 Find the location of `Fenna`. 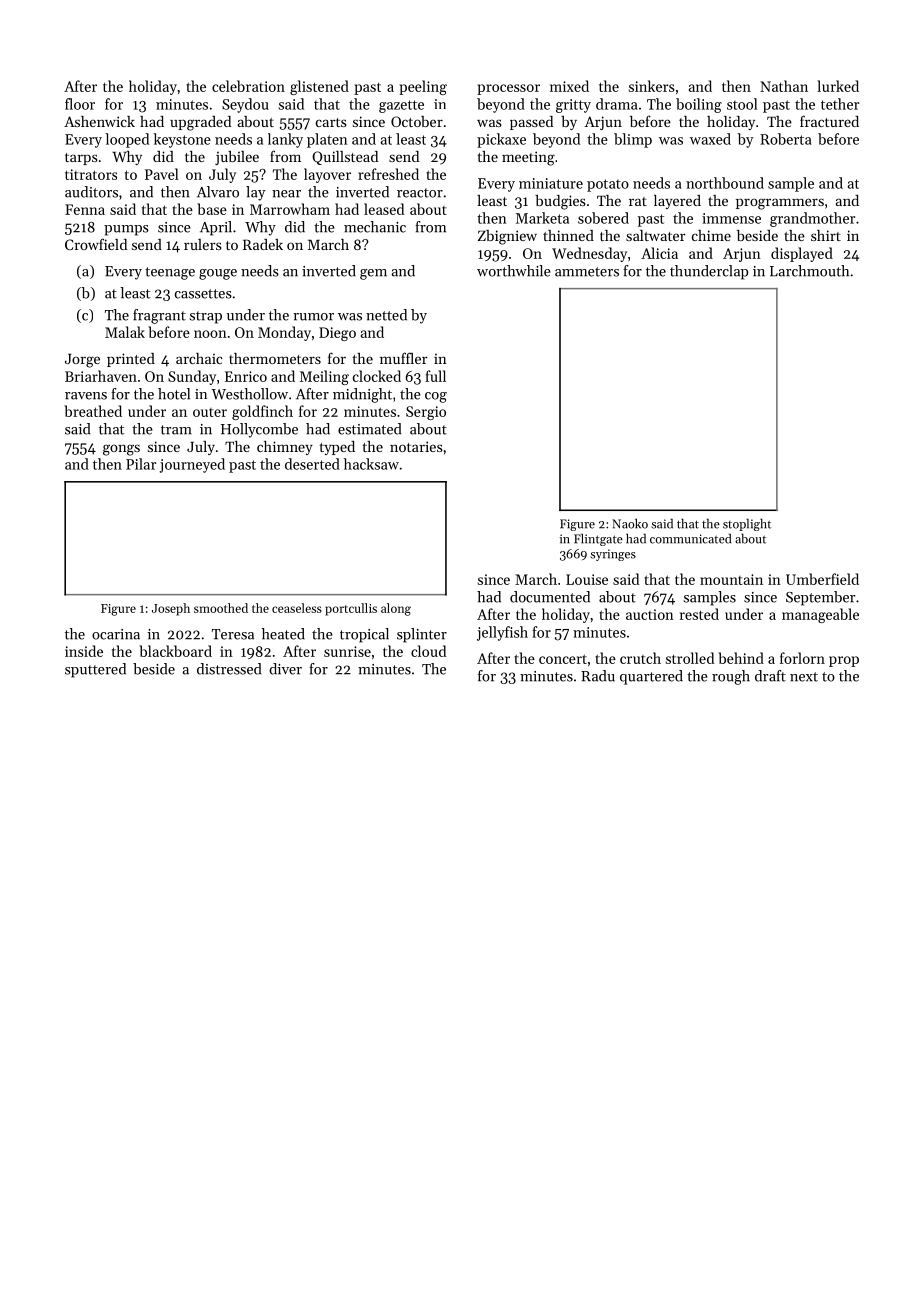

Fenna is located at coordinates (85, 209).
